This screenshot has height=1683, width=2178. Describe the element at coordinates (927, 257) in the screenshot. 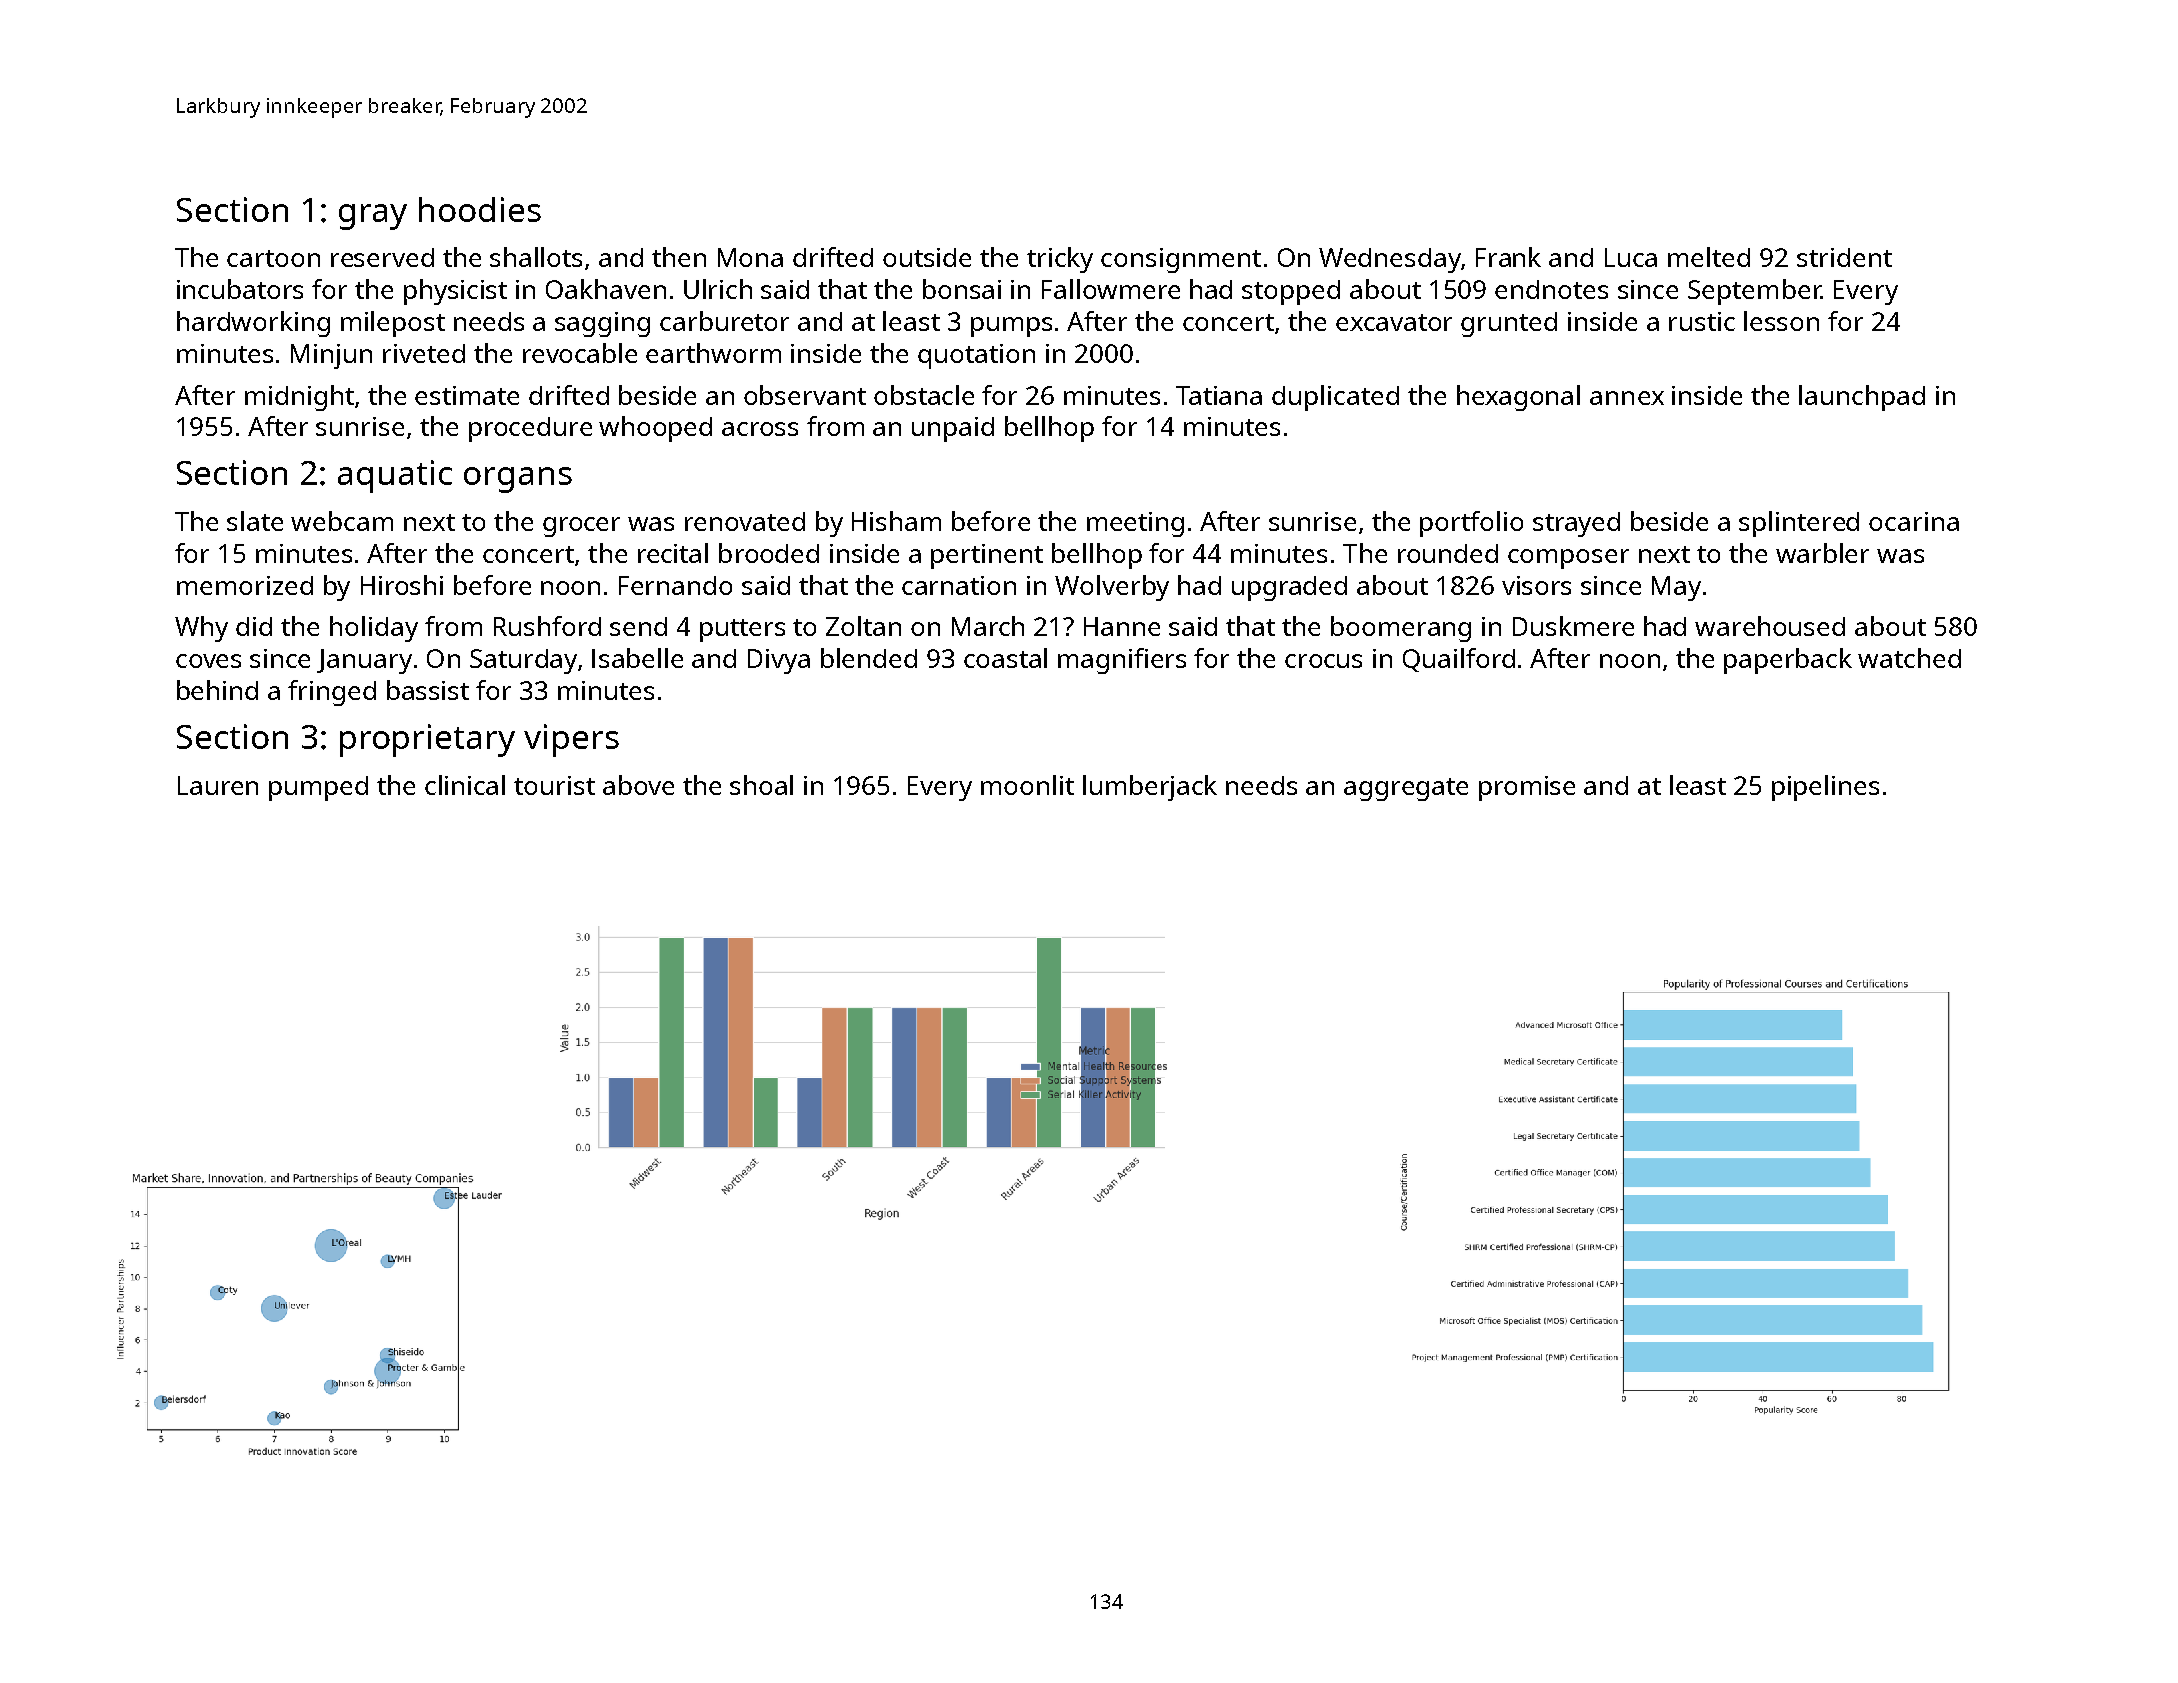

I see `outside` at that location.
